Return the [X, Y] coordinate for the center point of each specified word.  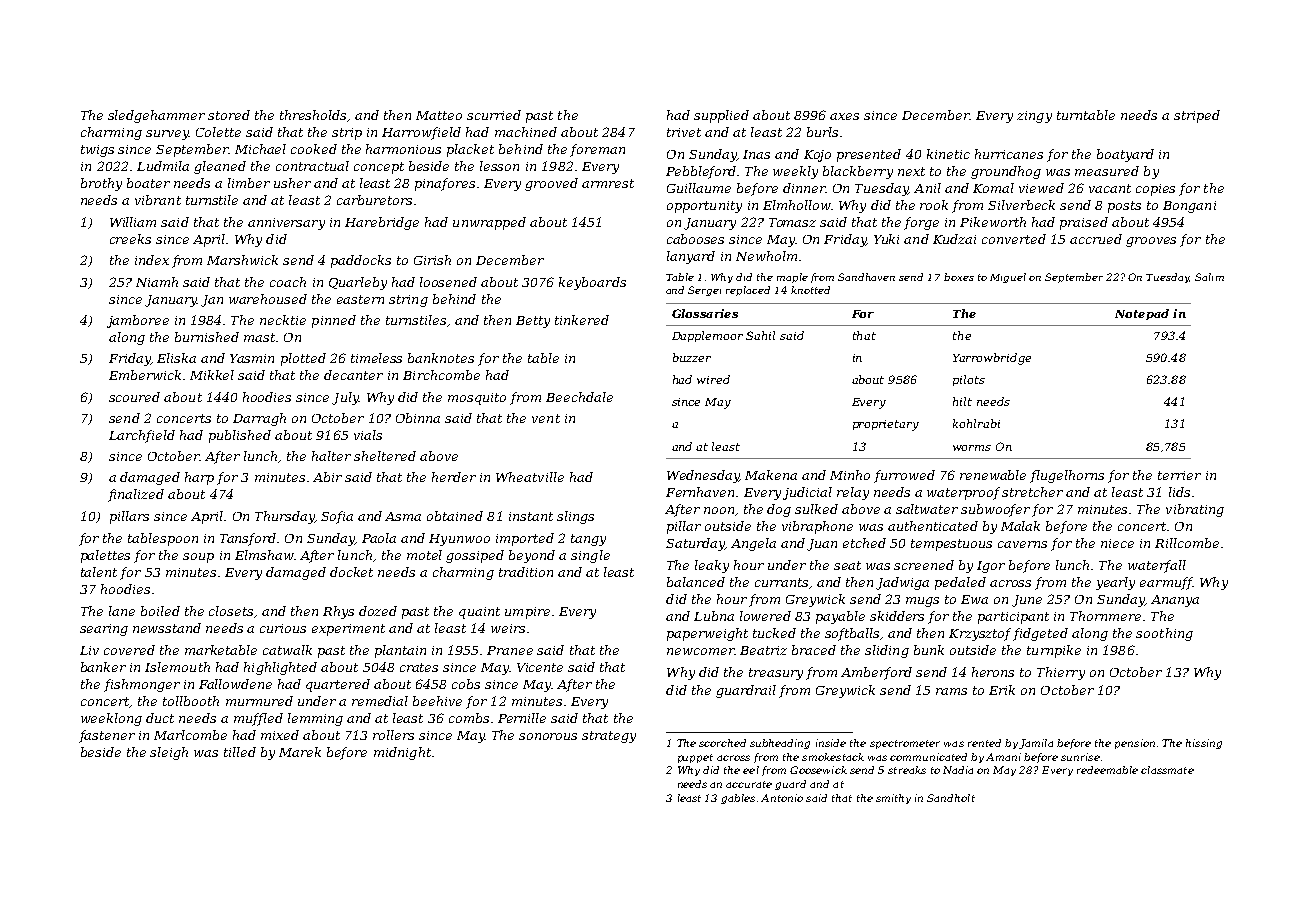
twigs [97, 151]
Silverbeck [1021, 205]
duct [160, 718]
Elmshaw [264, 555]
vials [368, 435]
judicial [807, 493]
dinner [804, 188]
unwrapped [489, 223]
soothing [1164, 634]
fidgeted [1040, 634]
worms [972, 448]
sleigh [169, 753]
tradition [526, 572]
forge [921, 223]
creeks [130, 239]
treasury [776, 674]
